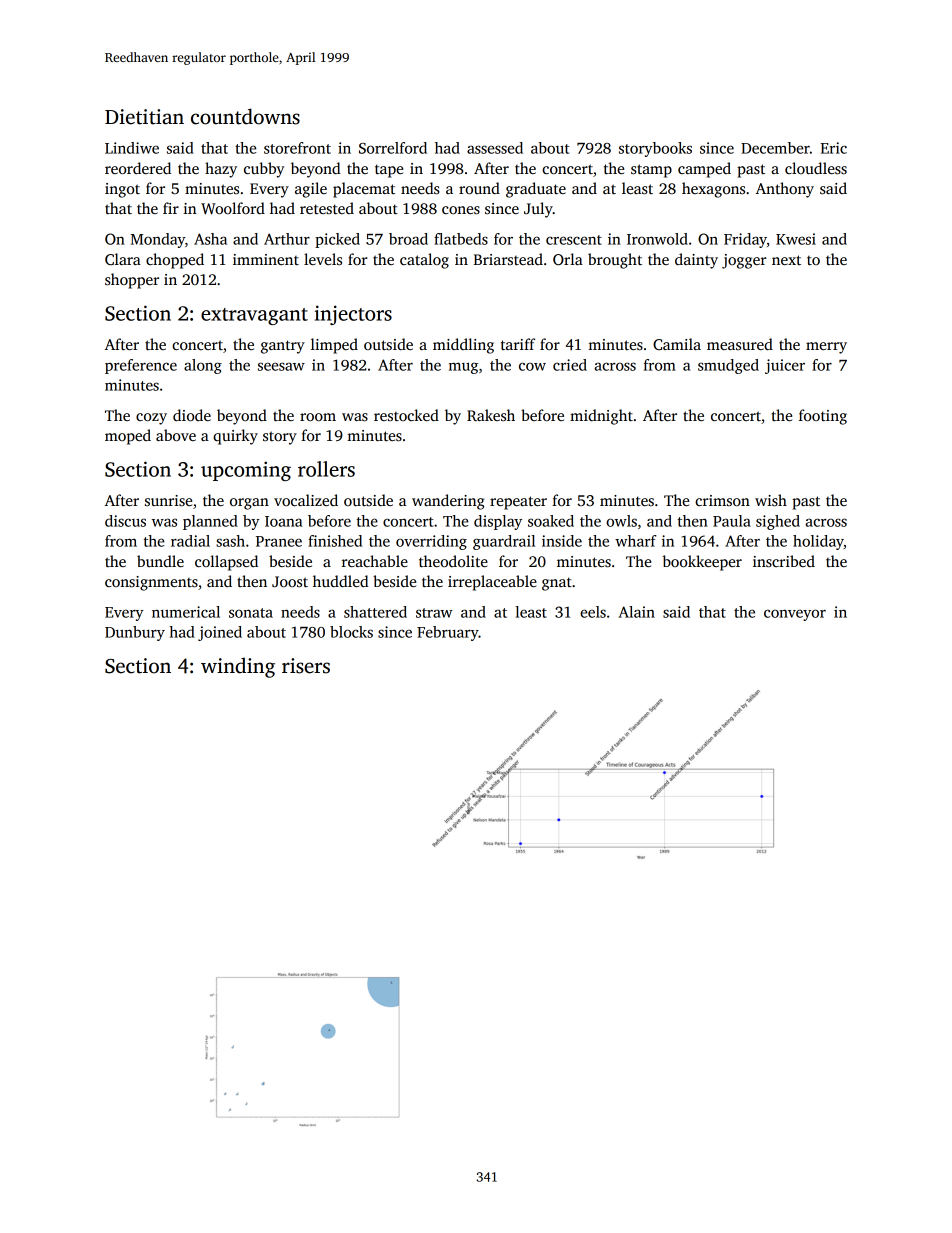 This page has width=952, height=1233. I want to click on conveyor, so click(795, 615).
